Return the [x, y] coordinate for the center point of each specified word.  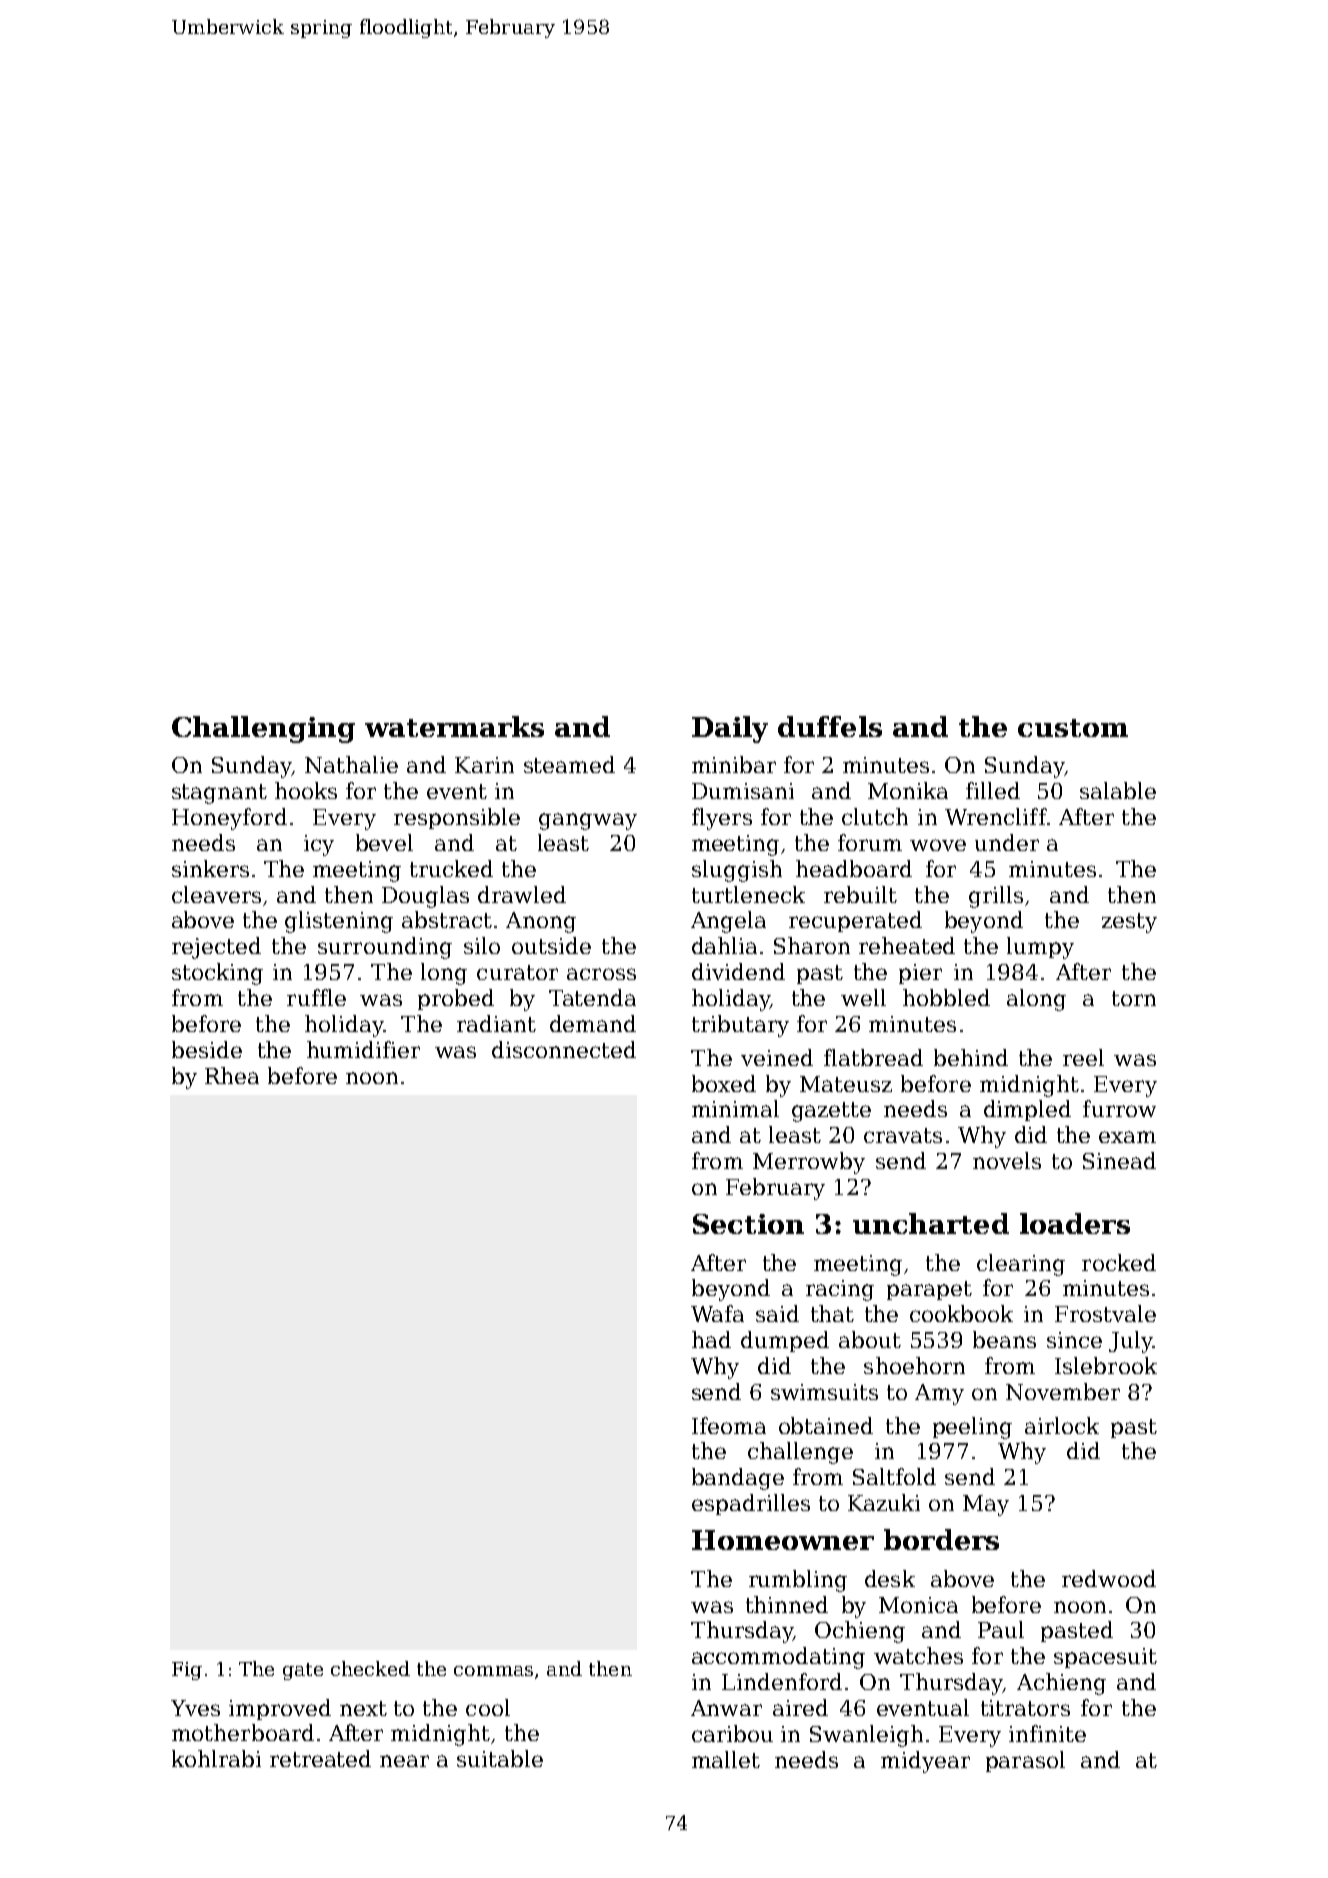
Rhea [232, 1075]
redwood [1109, 1578]
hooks [306, 790]
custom [1073, 728]
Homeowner [783, 1540]
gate [303, 1671]
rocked [1119, 1262]
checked [370, 1668]
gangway [588, 821]
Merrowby [809, 1163]
